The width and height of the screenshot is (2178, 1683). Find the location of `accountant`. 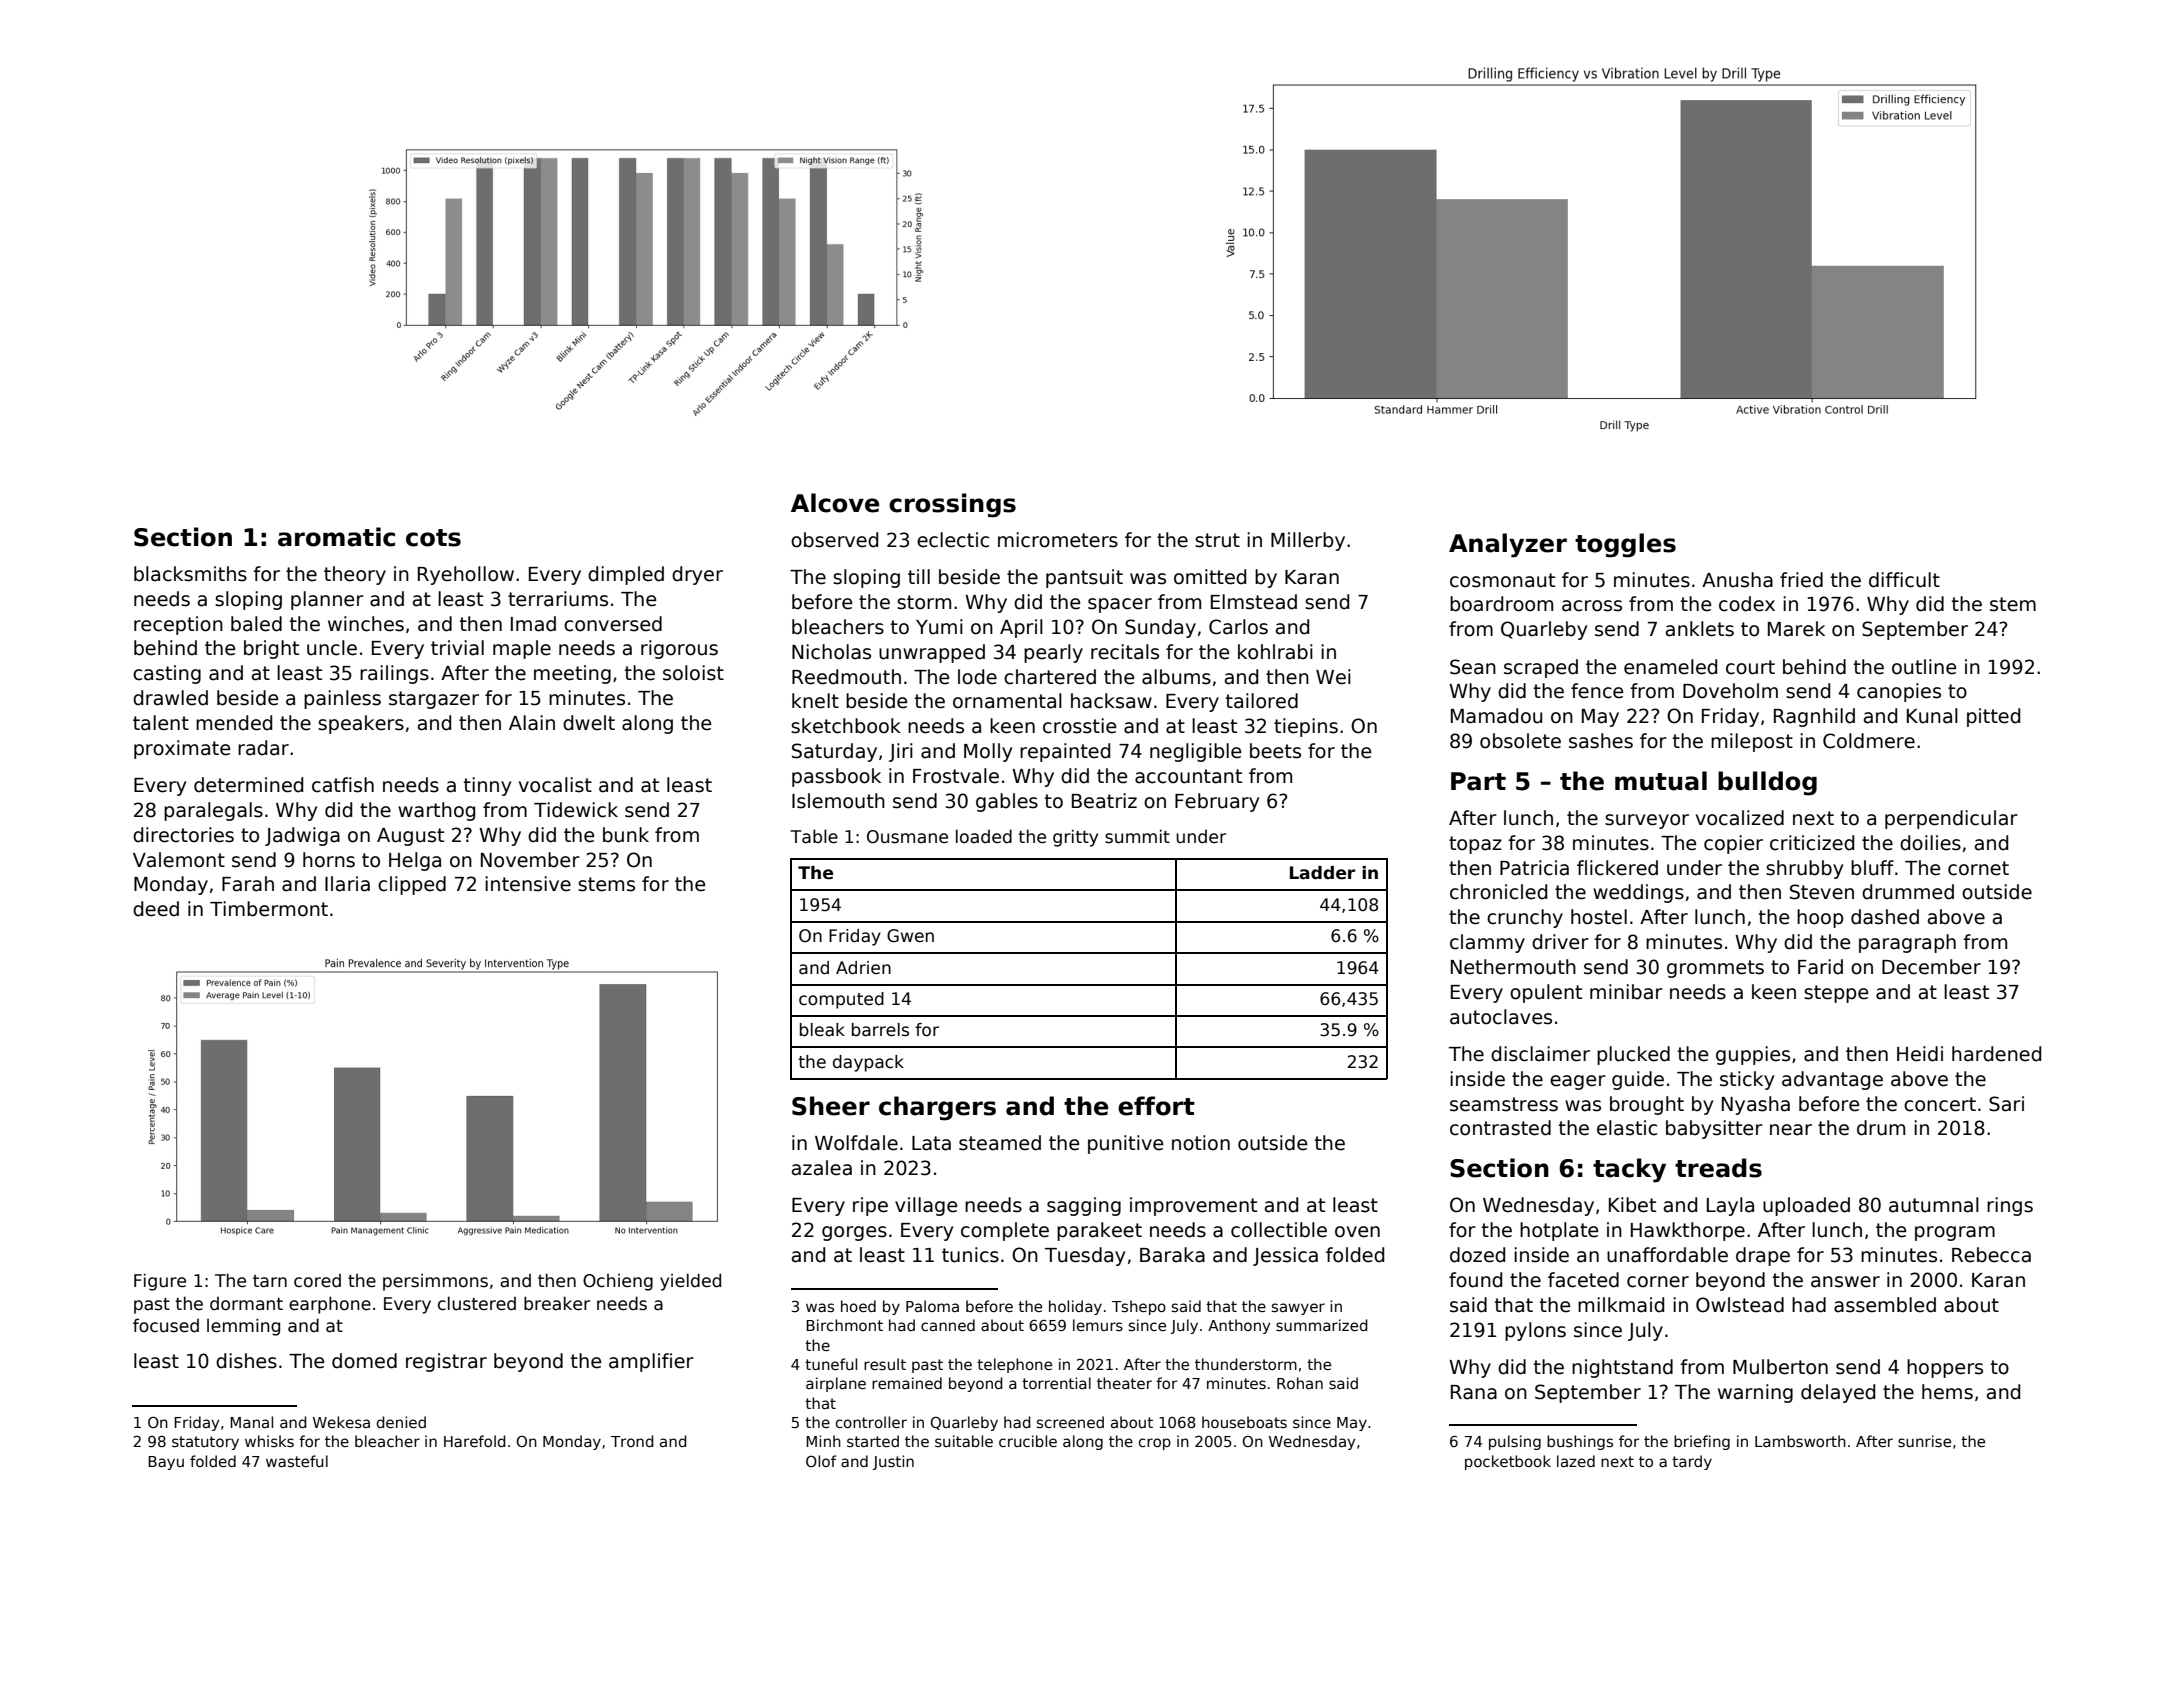

accountant is located at coordinates (1188, 776).
